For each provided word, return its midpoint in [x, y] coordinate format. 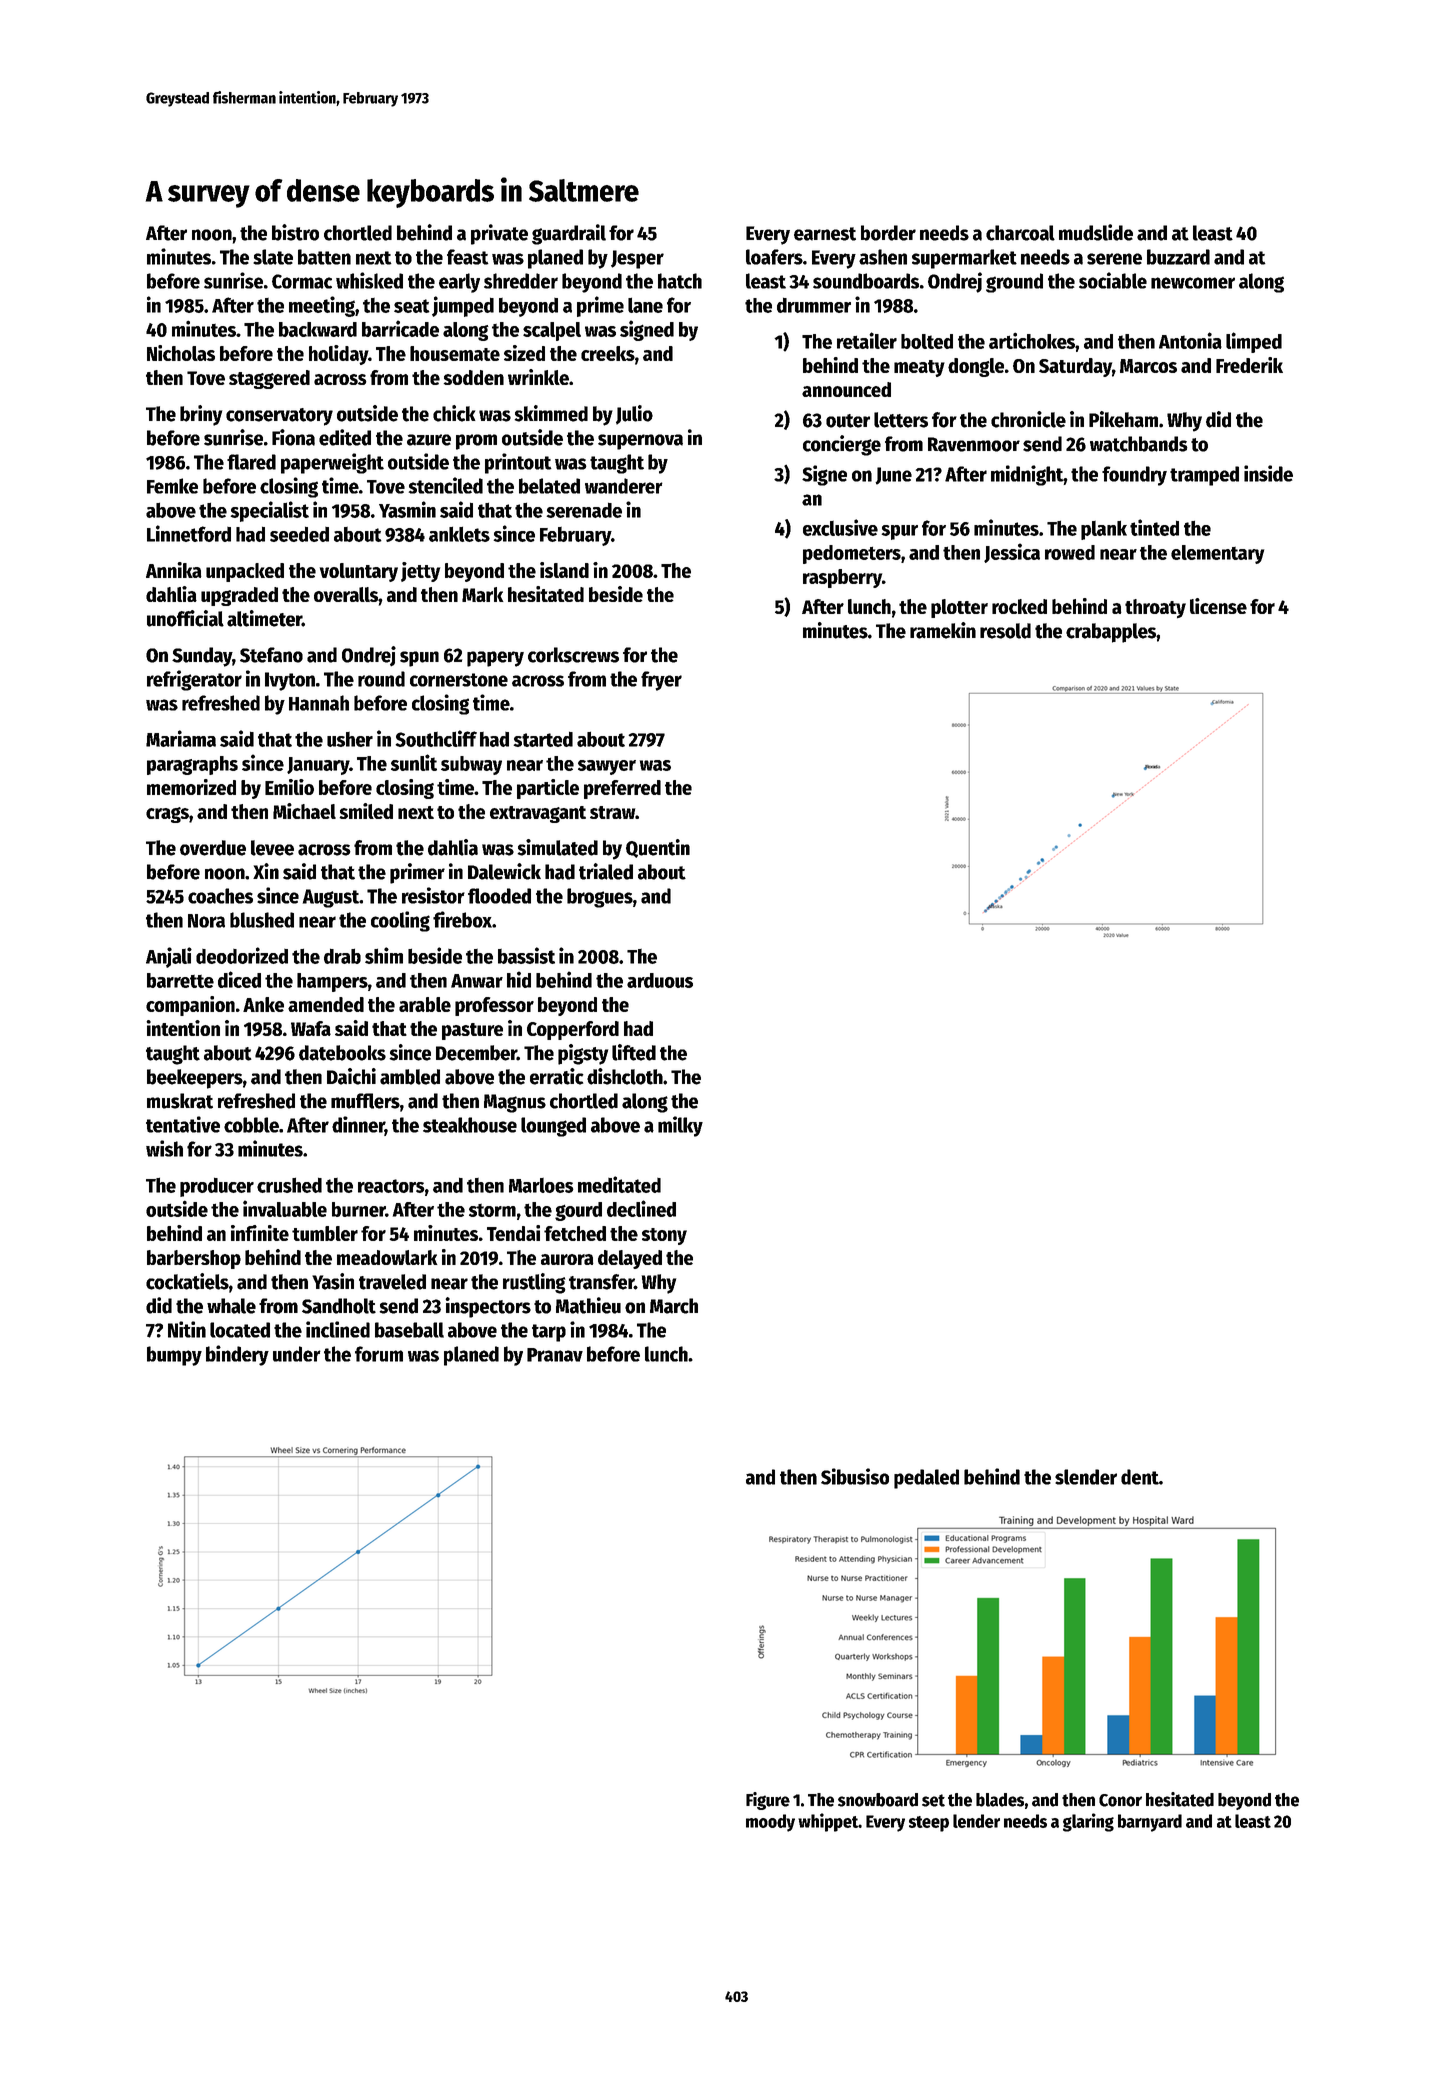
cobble [251, 1125]
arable [425, 1004]
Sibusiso [855, 1476]
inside [1268, 473]
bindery [237, 1355]
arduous [660, 980]
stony [664, 1236]
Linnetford [189, 533]
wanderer [624, 486]
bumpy [174, 1356]
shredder [521, 281]
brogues [600, 898]
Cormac [302, 281]
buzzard [1178, 257]
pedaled [926, 1479]
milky [680, 1126]
